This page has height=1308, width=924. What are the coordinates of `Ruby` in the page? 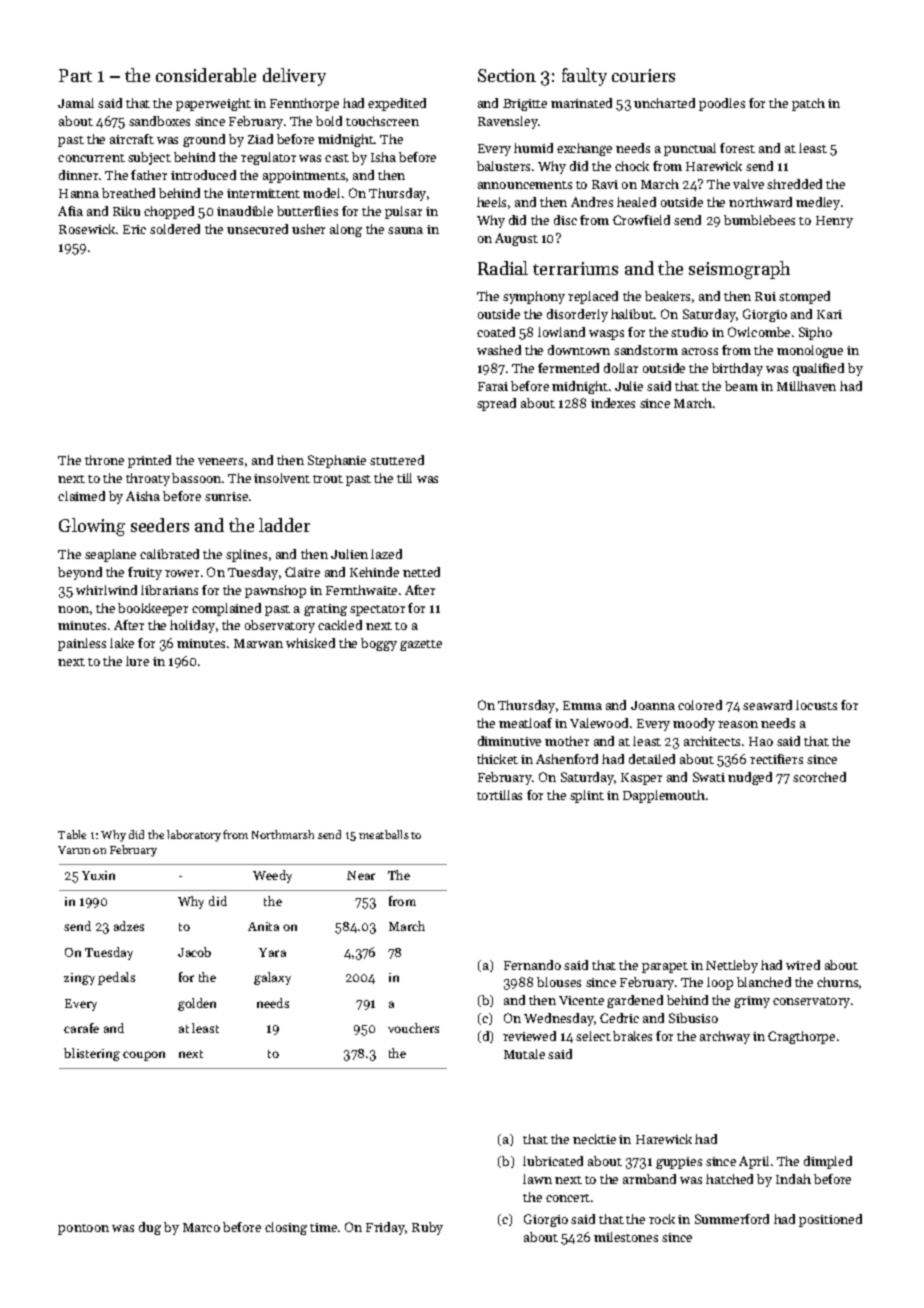 It's located at (427, 1228).
